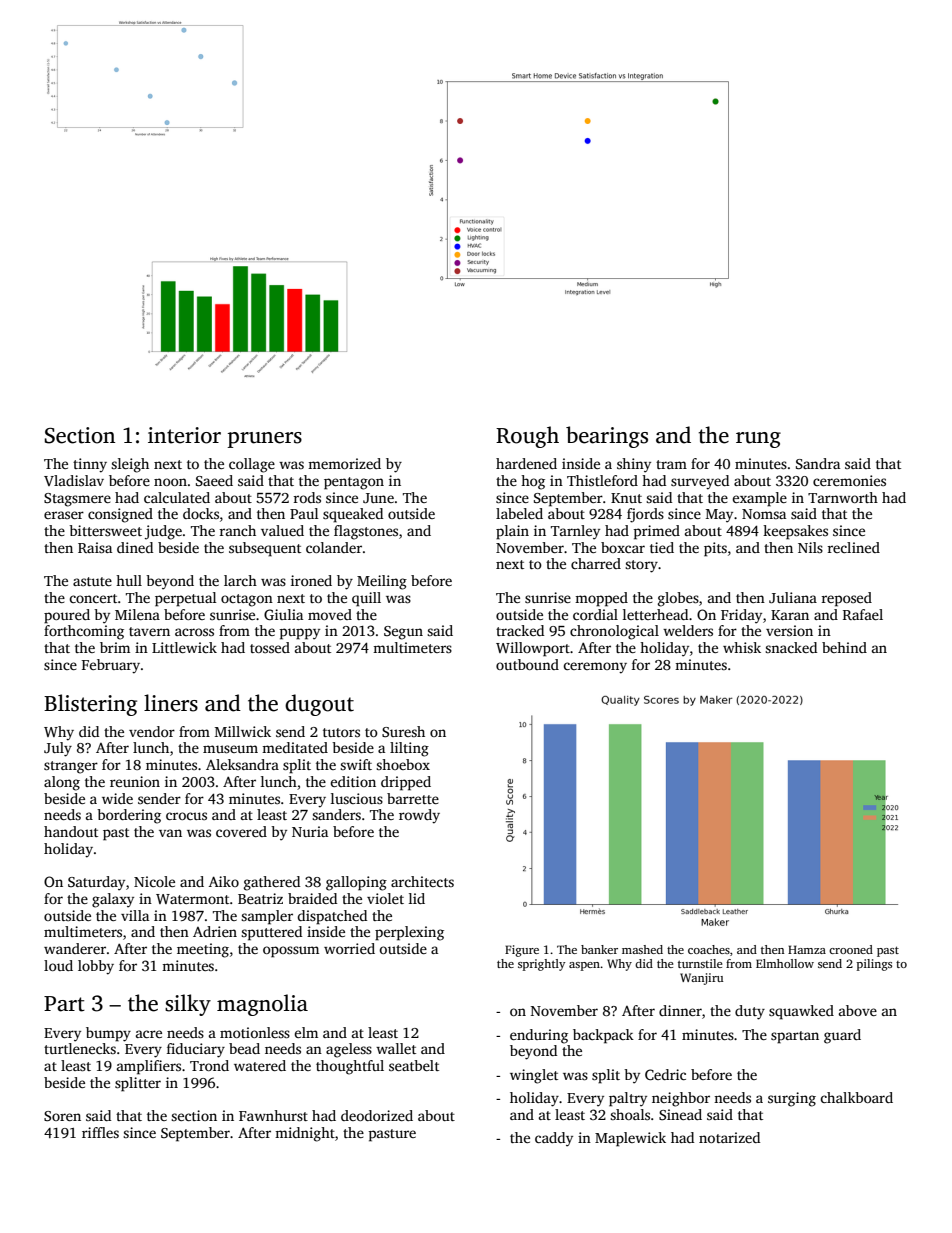 Image resolution: width=952 pixels, height=1233 pixels. Describe the element at coordinates (341, 732) in the screenshot. I see `tutors` at that location.
